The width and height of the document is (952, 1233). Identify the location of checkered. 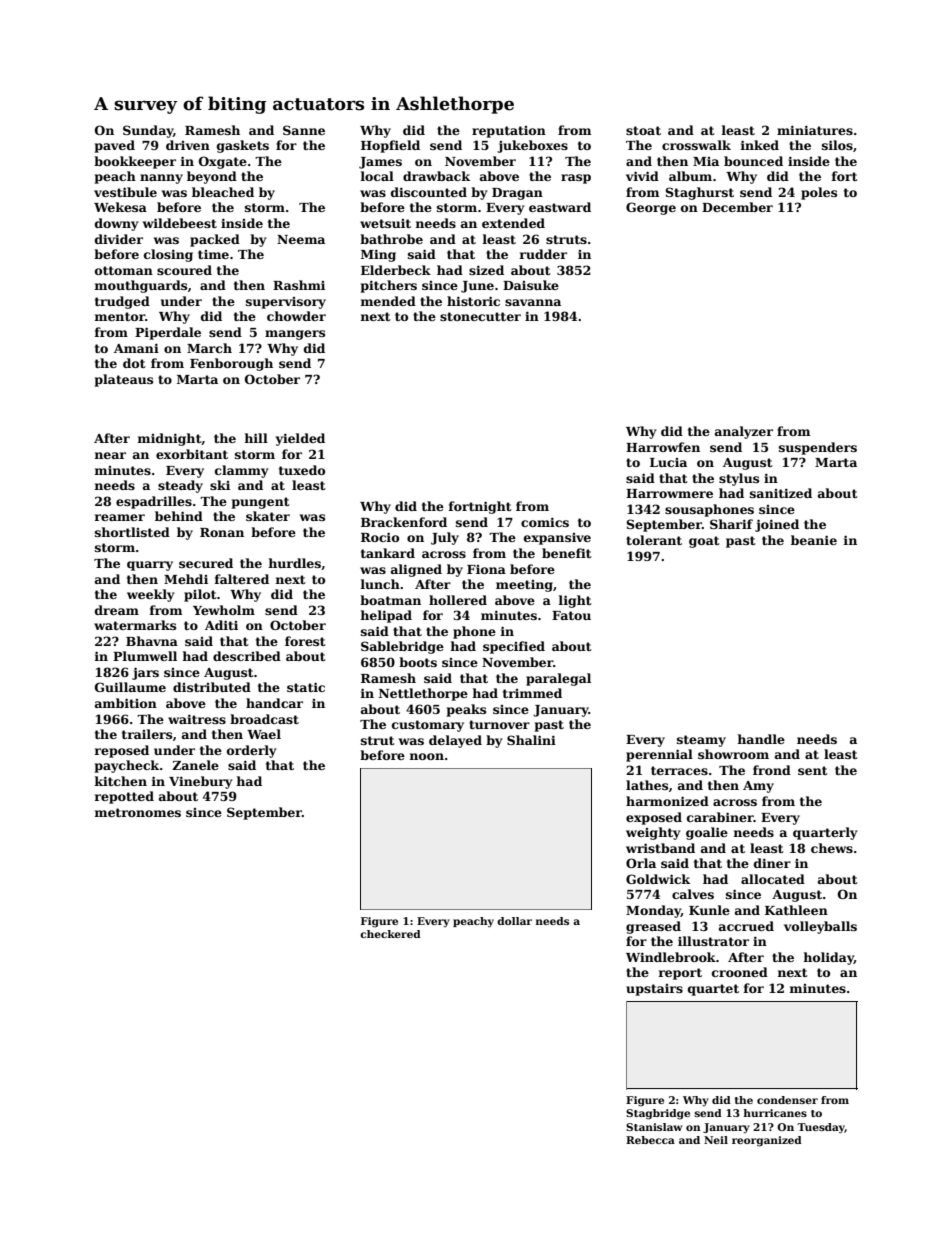
(390, 934).
